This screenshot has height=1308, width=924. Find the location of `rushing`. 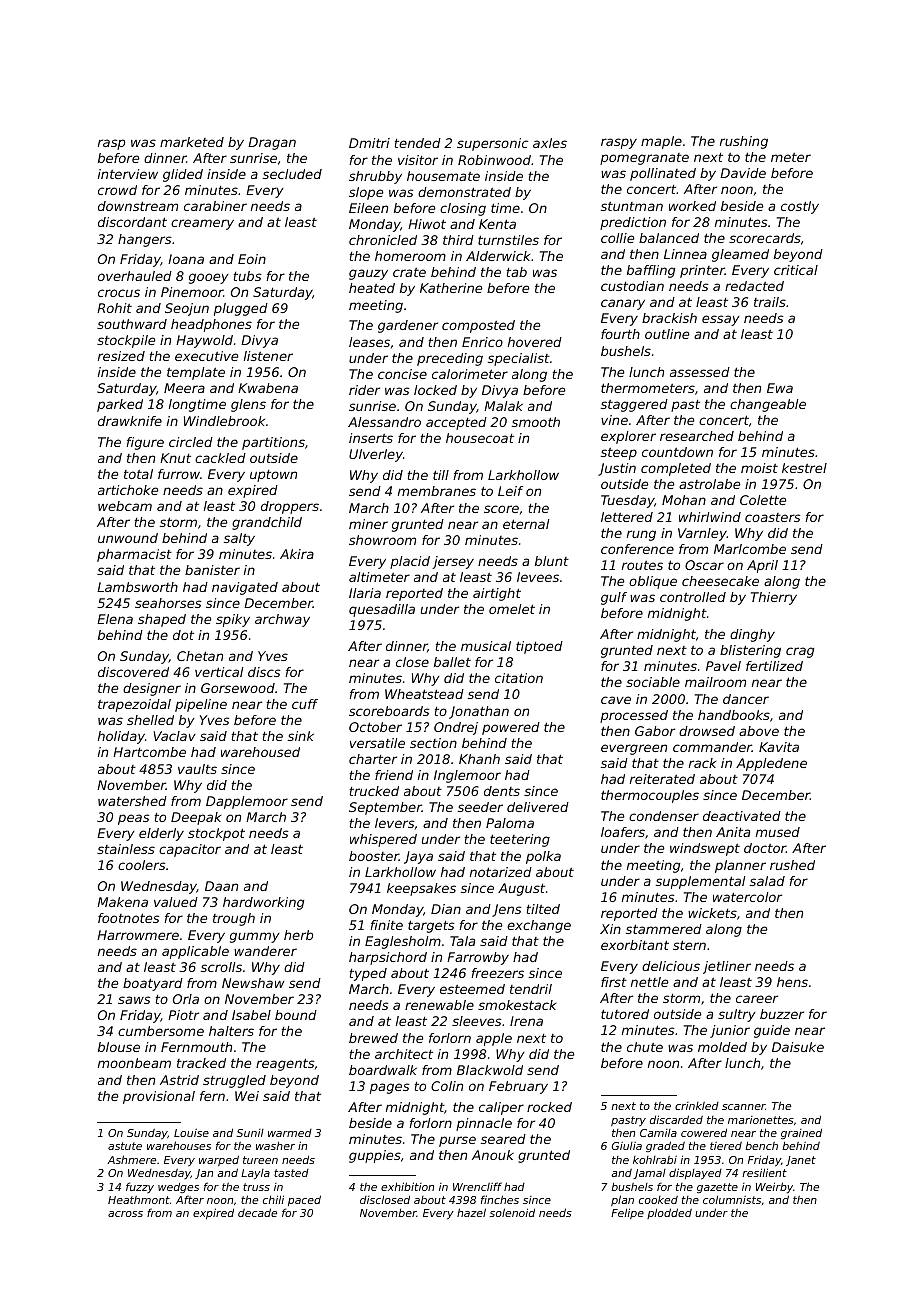

rushing is located at coordinates (744, 142).
